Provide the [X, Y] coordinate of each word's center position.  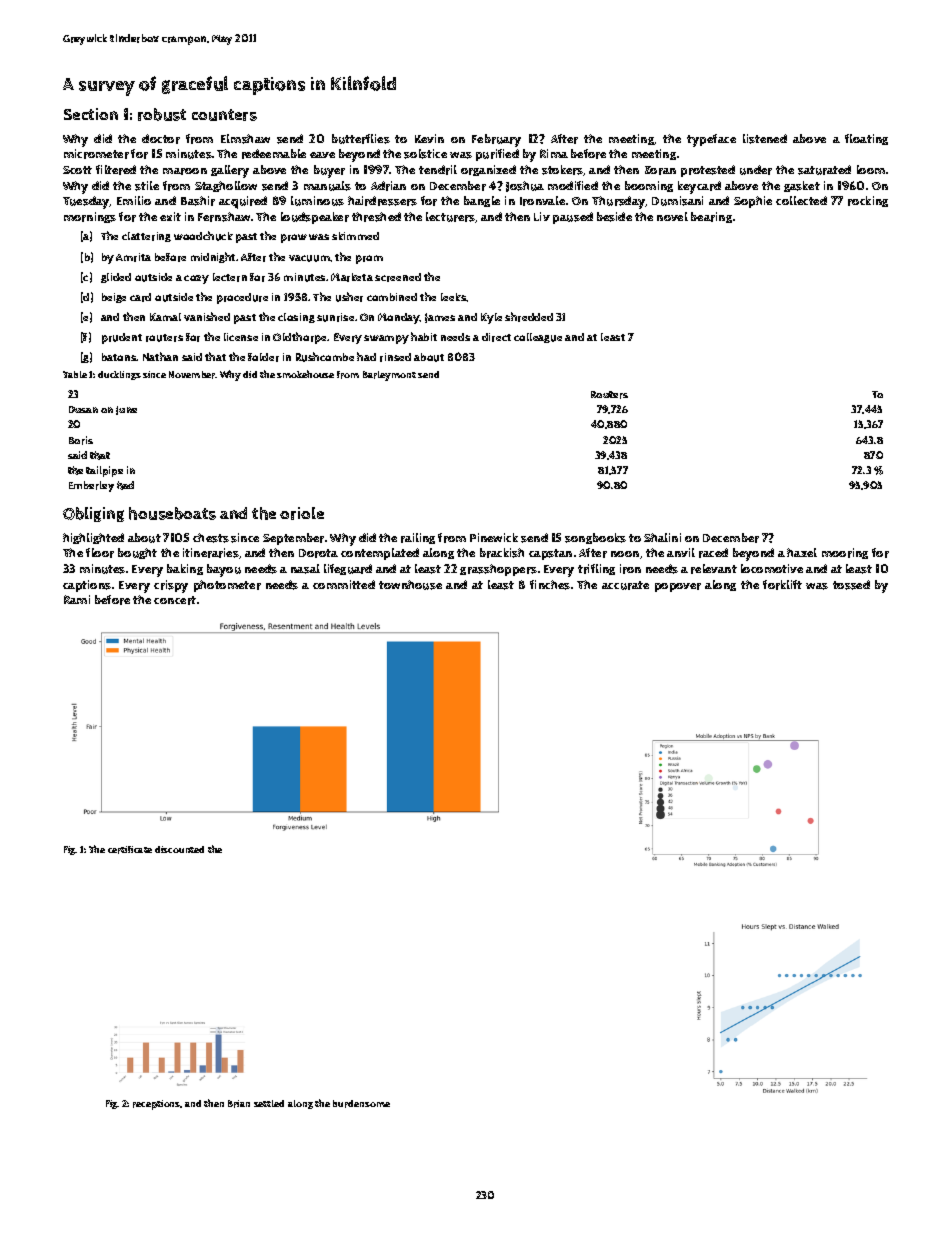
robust [162, 114]
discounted [179, 849]
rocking [868, 201]
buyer [329, 171]
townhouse [410, 585]
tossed [851, 585]
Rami [77, 599]
